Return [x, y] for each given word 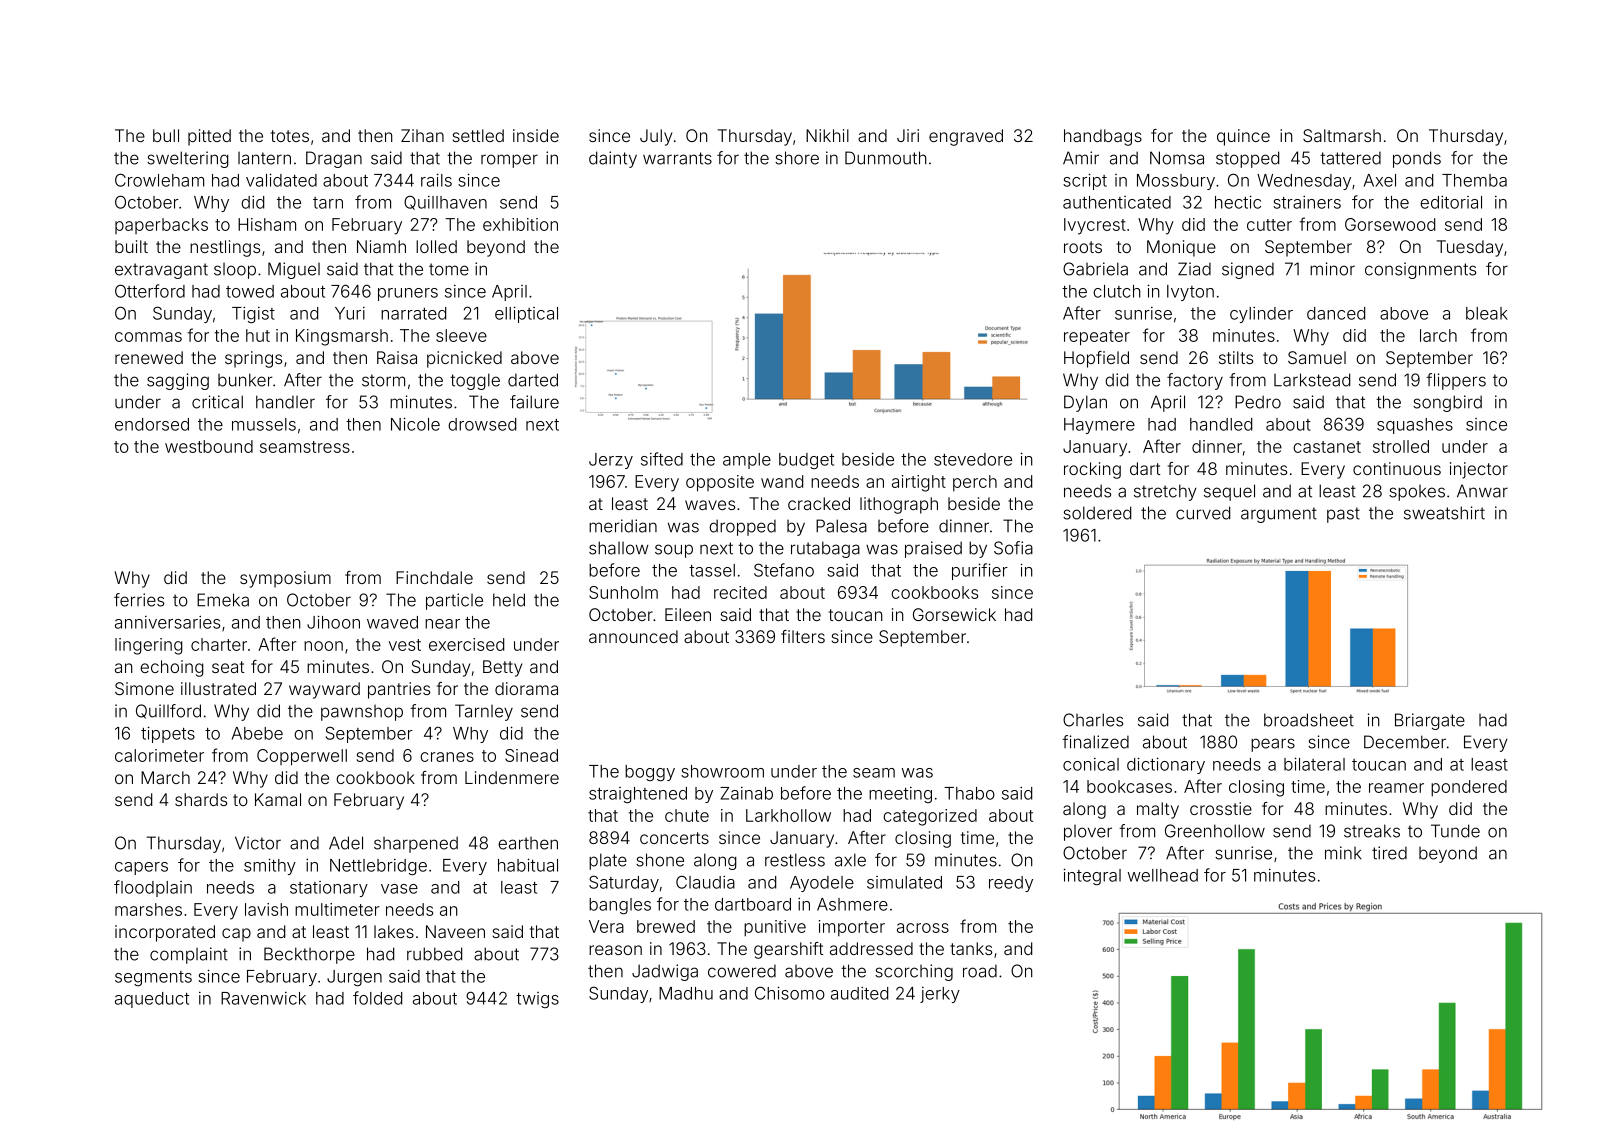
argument [1279, 515]
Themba [1474, 180]
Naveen [455, 931]
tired [1389, 853]
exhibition [520, 224]
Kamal [278, 799]
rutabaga [825, 549]
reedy [1011, 884]
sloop [235, 271]
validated [281, 180]
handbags [1103, 137]
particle [454, 601]
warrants [677, 158]
